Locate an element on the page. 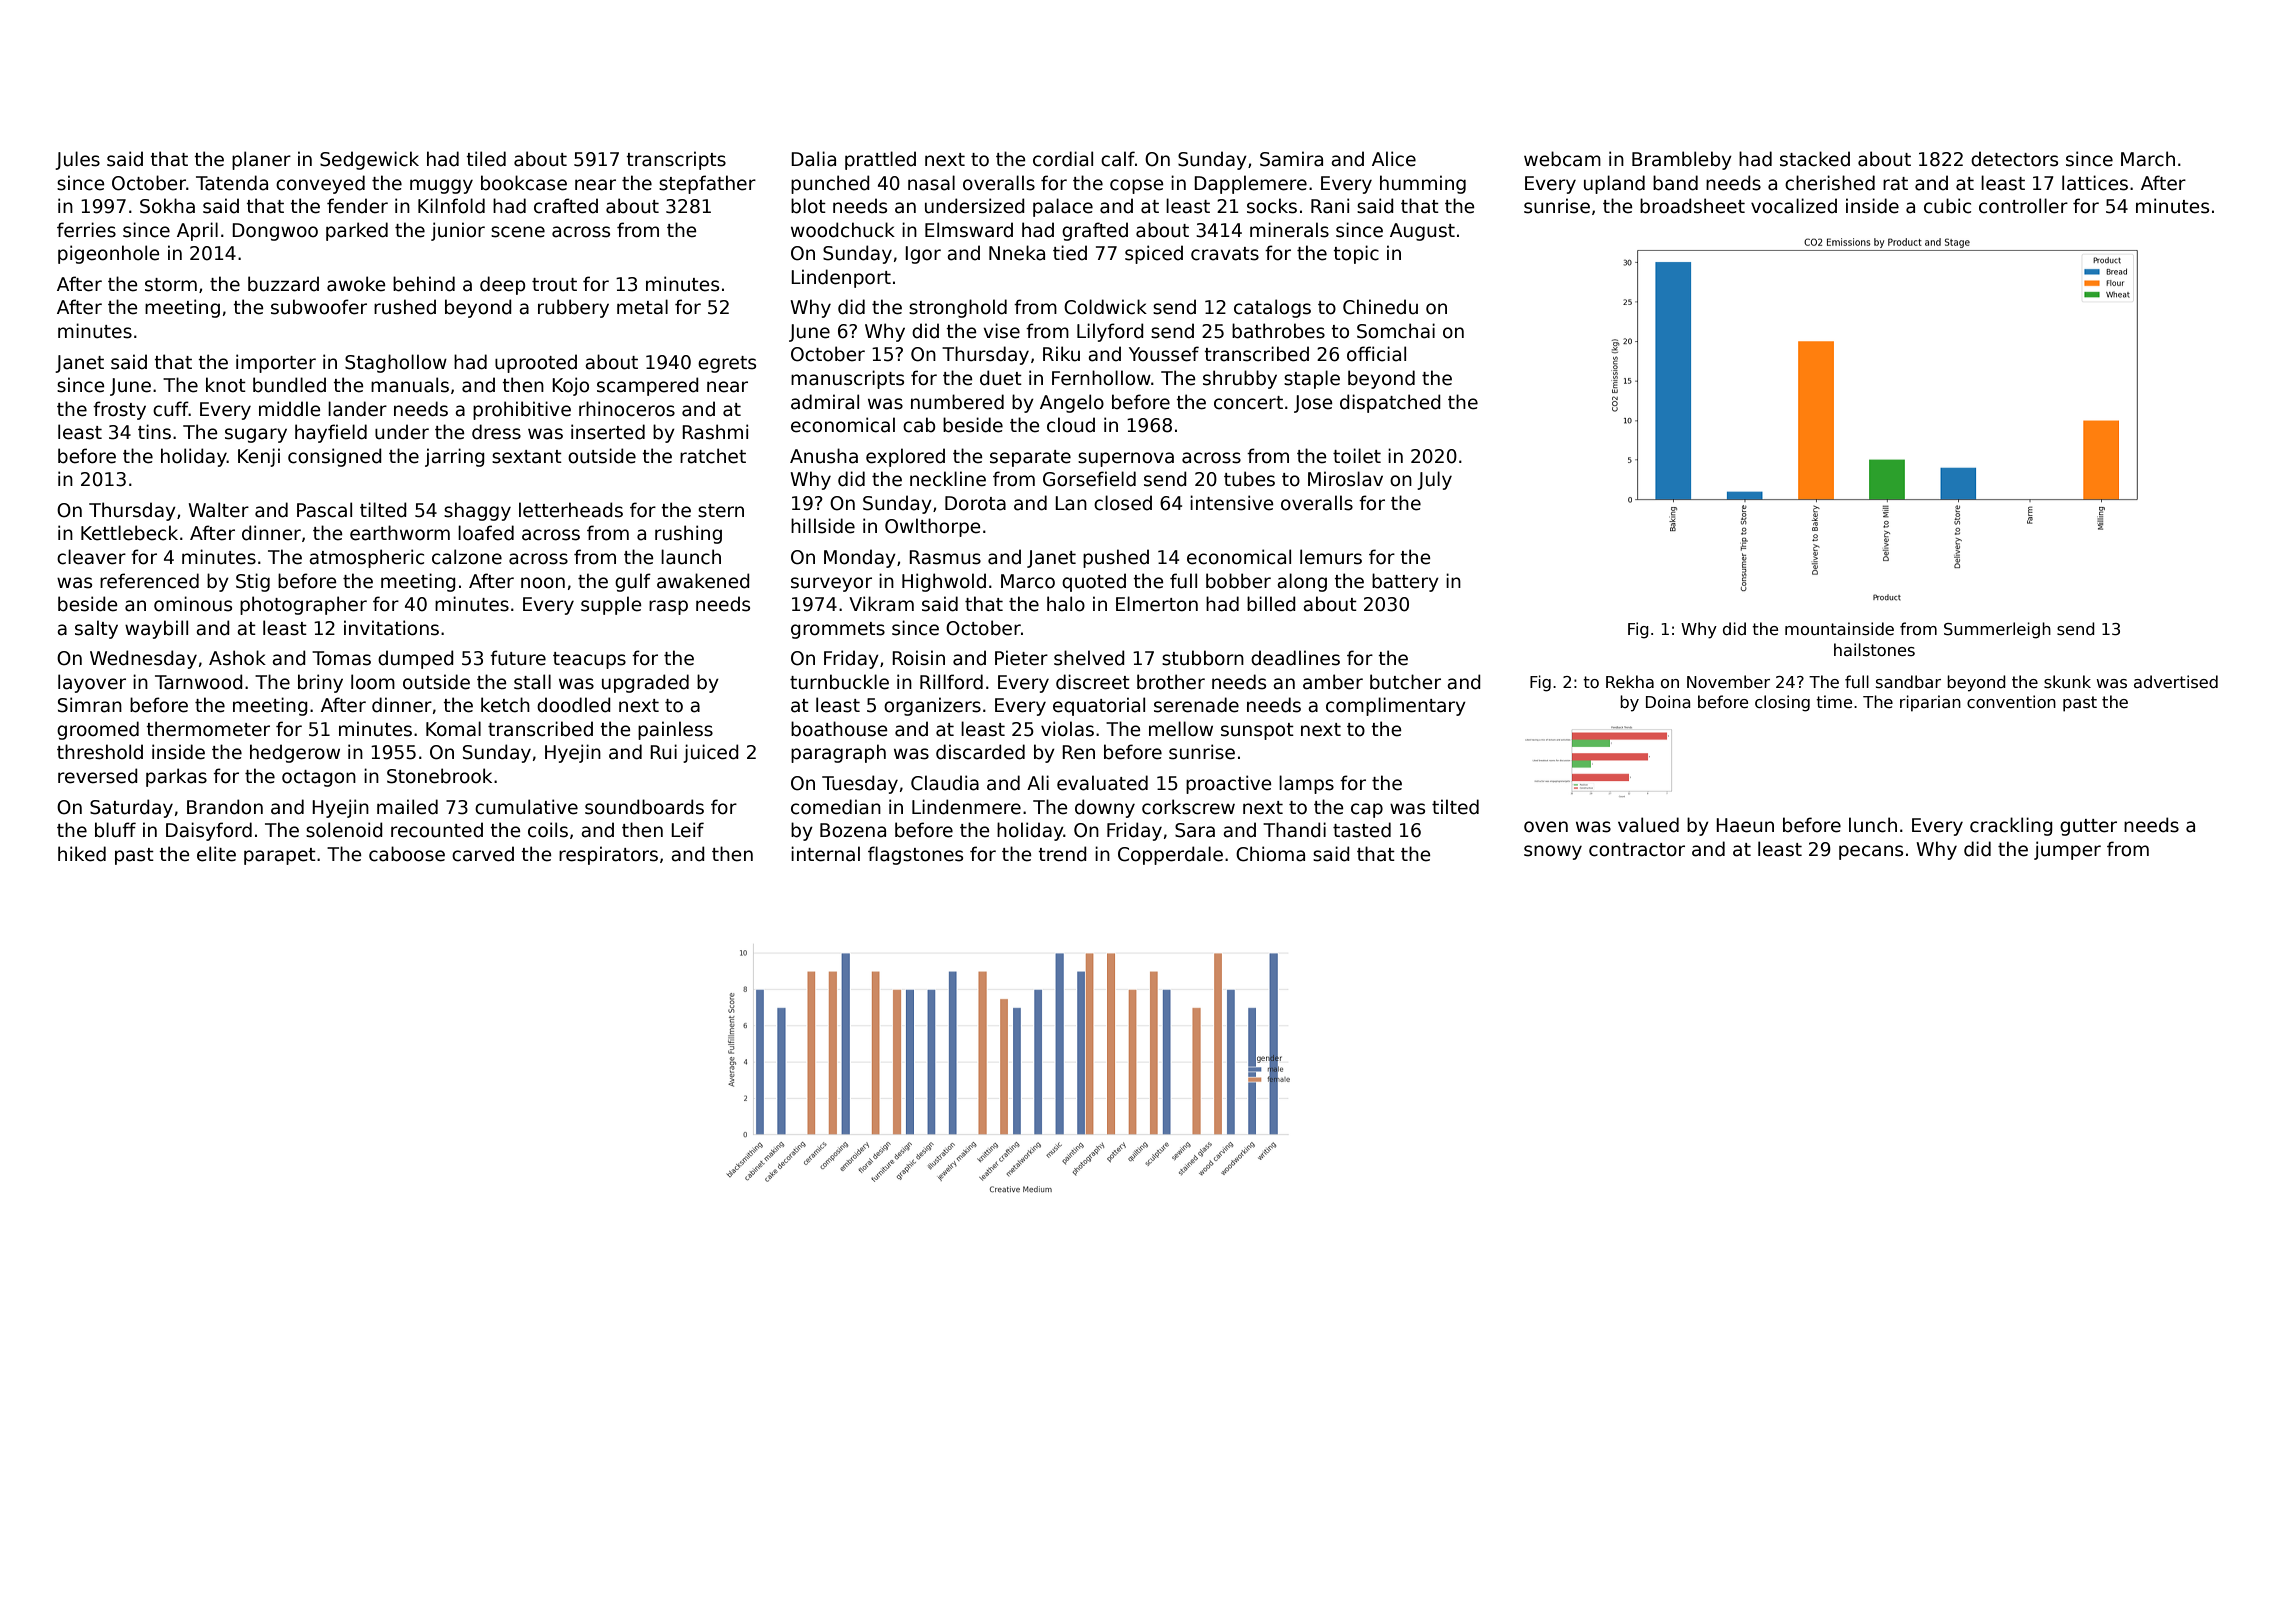  lemurs is located at coordinates (1331, 557).
